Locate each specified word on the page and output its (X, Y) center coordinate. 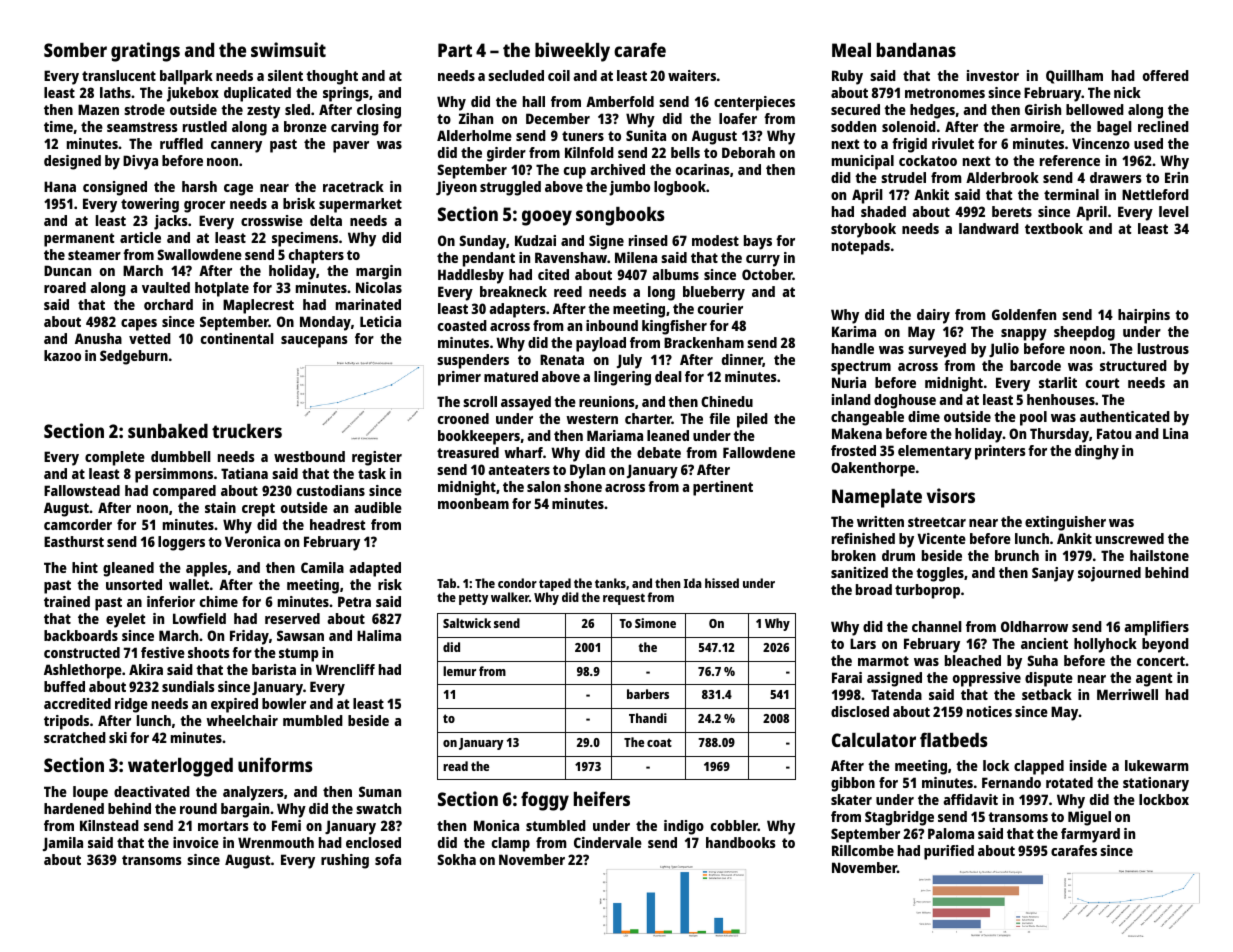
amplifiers (1156, 628)
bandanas (916, 50)
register (377, 458)
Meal (851, 50)
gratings (145, 52)
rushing (345, 861)
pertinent (723, 488)
